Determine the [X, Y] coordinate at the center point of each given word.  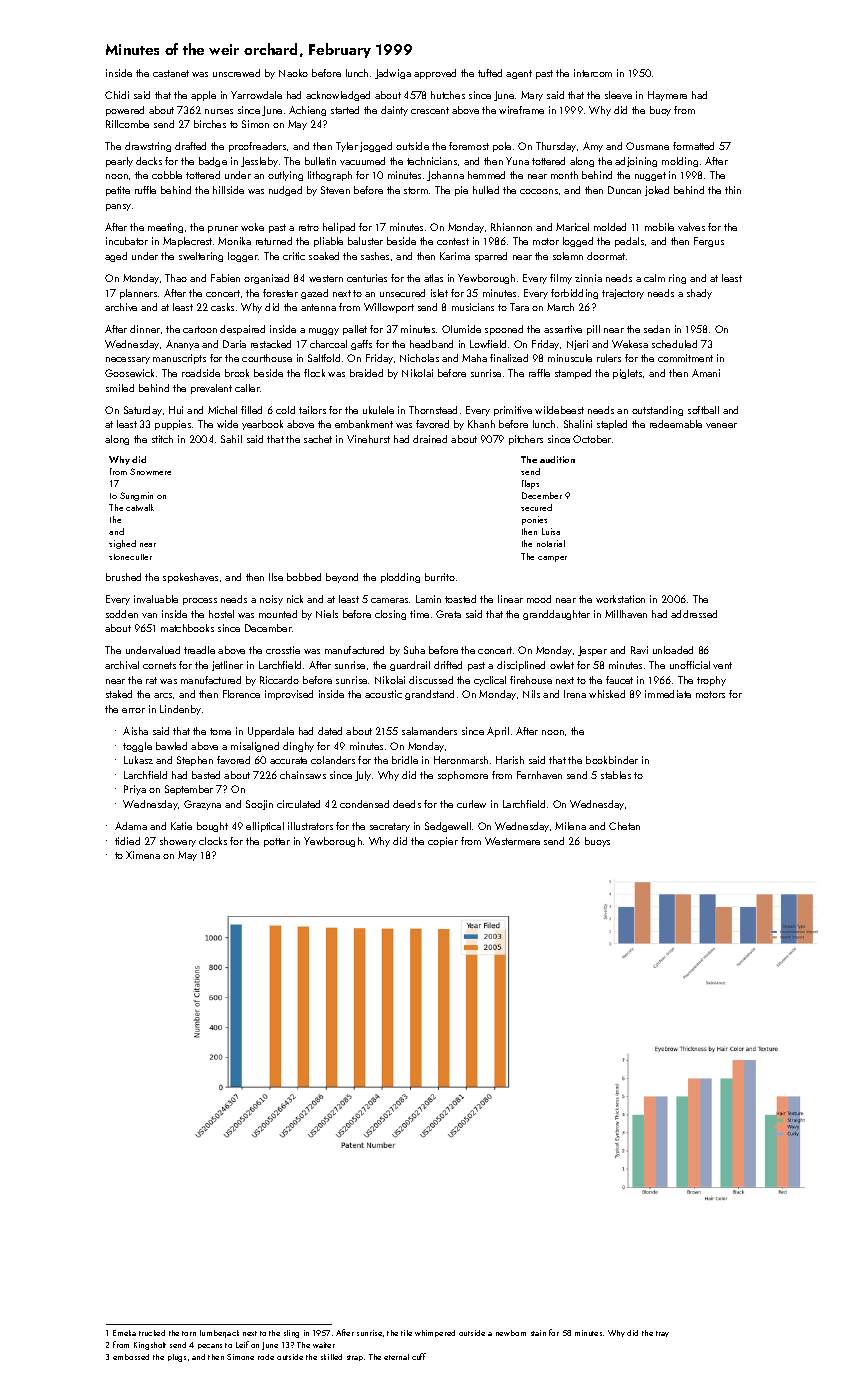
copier [443, 842]
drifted [448, 665]
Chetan [624, 826]
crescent [430, 110]
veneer [721, 425]
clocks [213, 841]
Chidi [117, 95]
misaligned [255, 747]
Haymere [667, 96]
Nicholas [419, 358]
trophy [711, 681]
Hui [176, 410]
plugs [177, 1358]
